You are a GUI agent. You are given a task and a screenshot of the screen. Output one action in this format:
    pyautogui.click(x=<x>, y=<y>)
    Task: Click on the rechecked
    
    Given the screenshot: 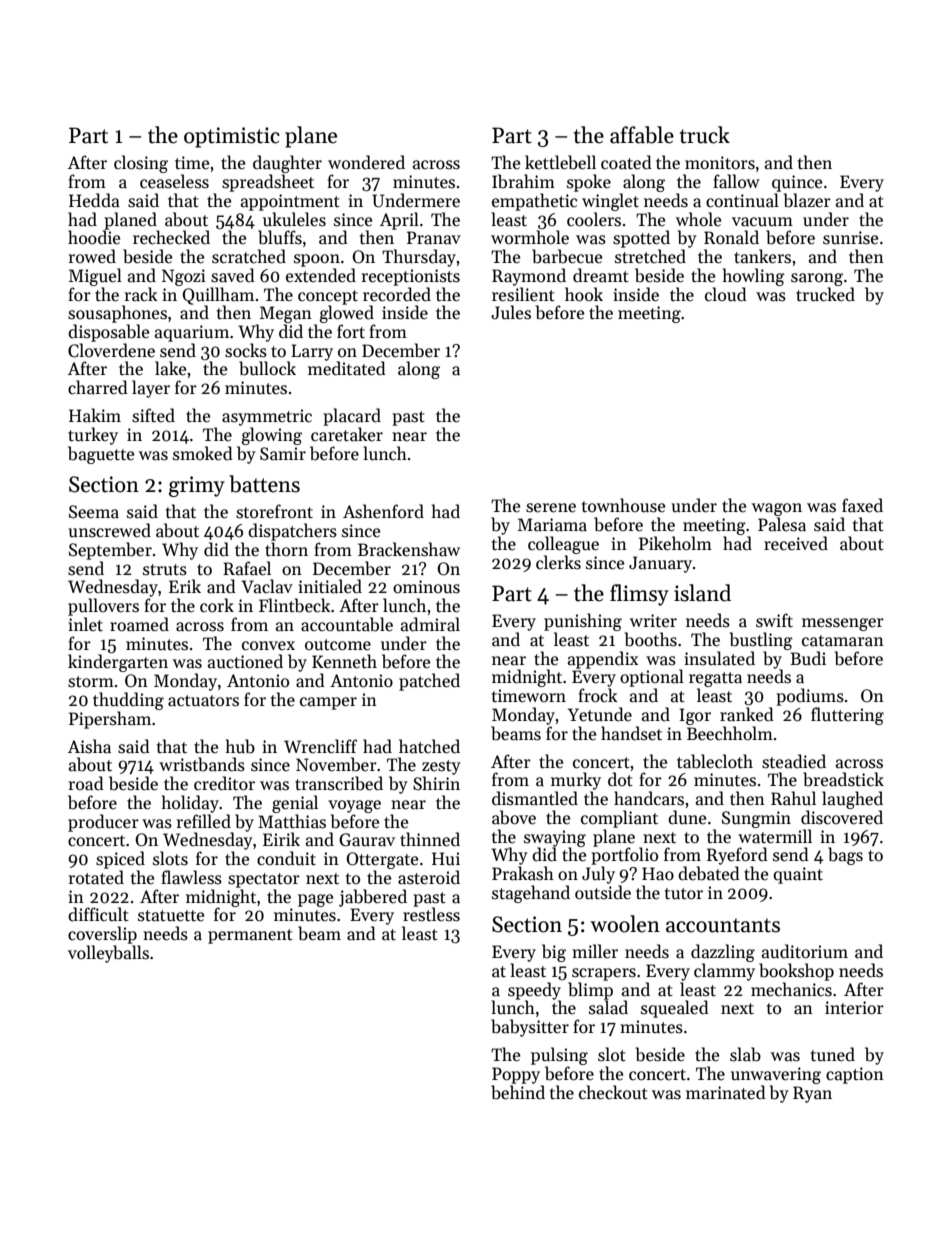 What is the action you would take?
    pyautogui.click(x=171, y=237)
